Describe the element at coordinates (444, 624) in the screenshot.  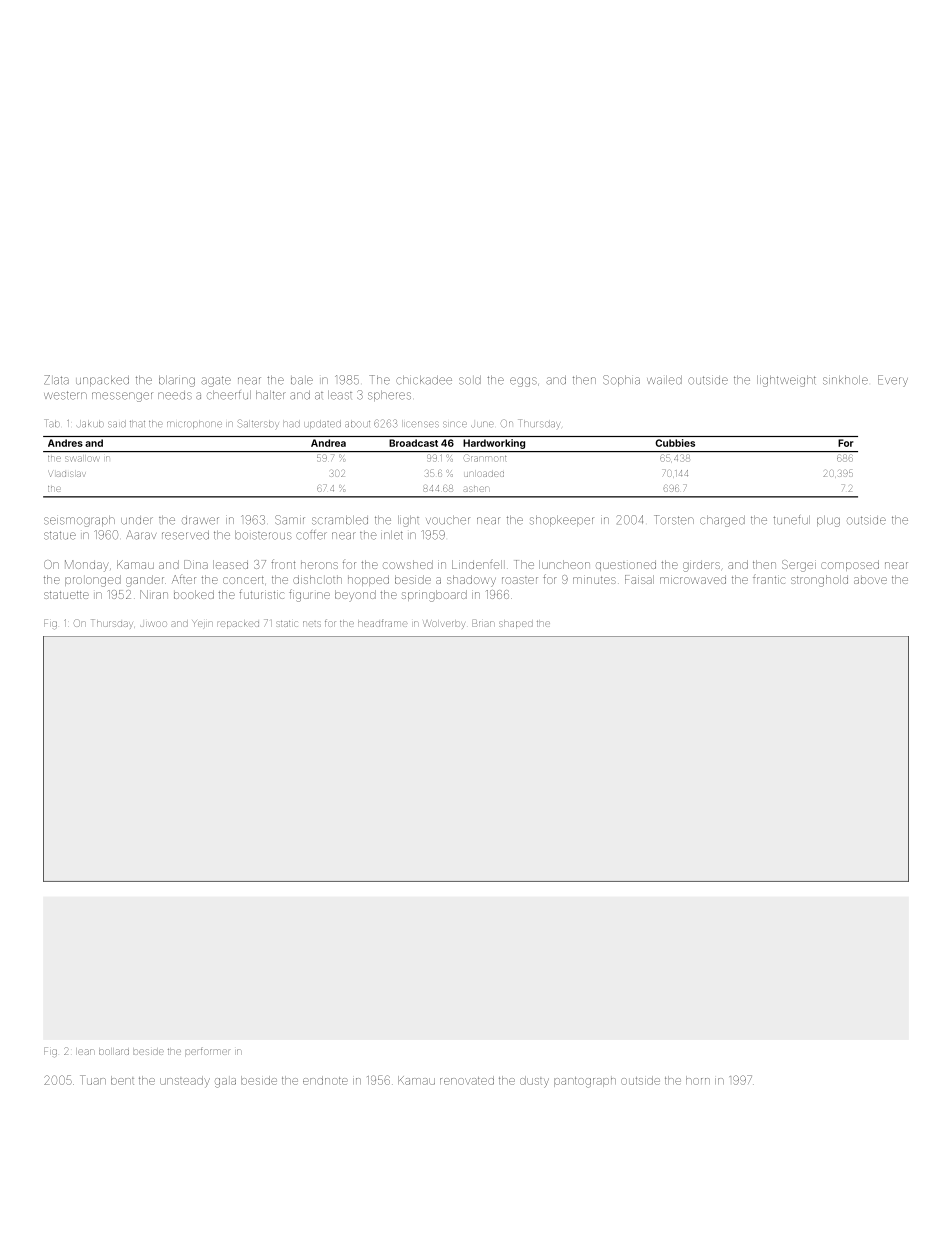
I see `Wolverby` at that location.
